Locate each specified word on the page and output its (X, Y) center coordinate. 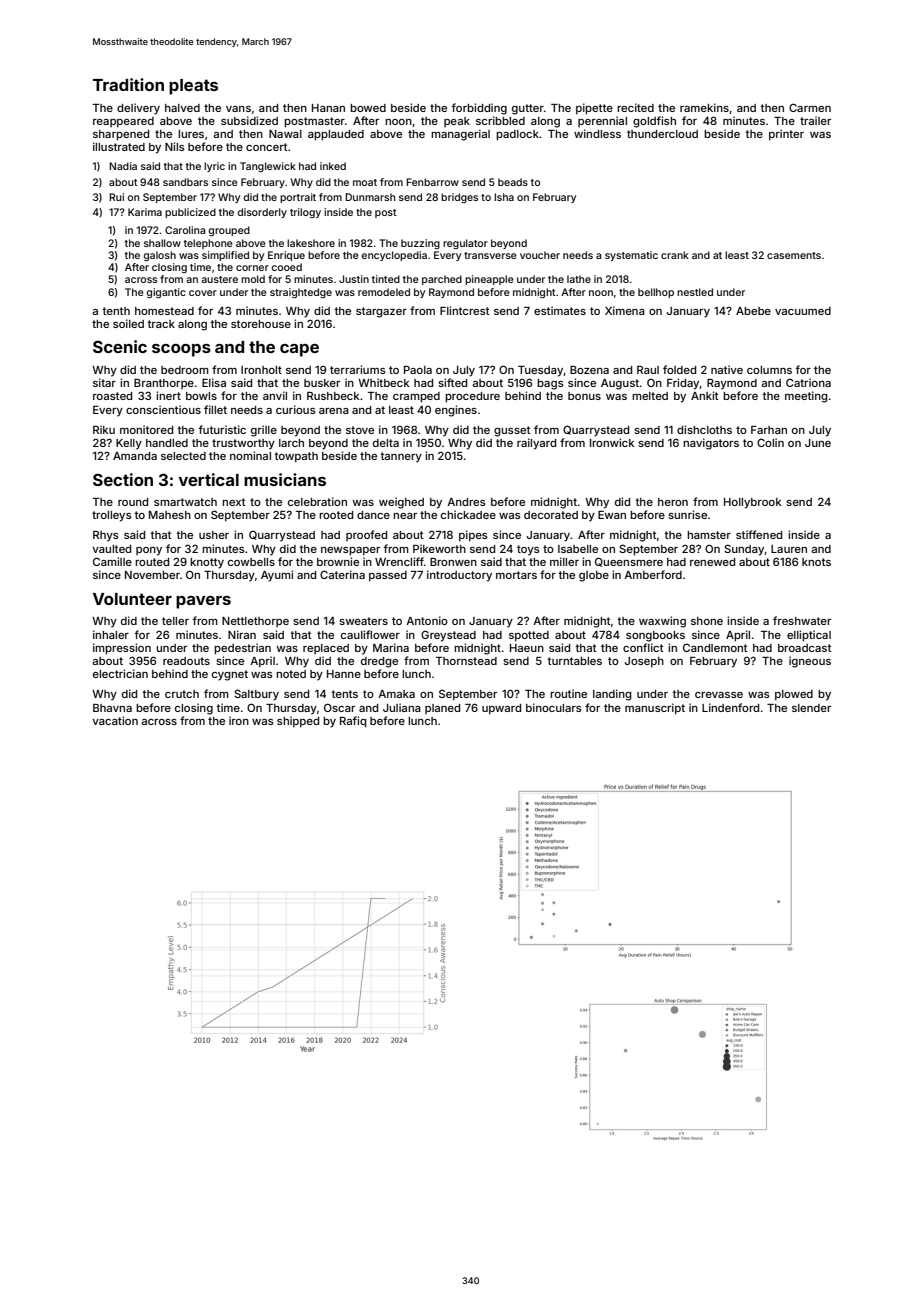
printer (786, 135)
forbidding (479, 109)
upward (501, 709)
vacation (115, 720)
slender (811, 708)
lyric (214, 167)
